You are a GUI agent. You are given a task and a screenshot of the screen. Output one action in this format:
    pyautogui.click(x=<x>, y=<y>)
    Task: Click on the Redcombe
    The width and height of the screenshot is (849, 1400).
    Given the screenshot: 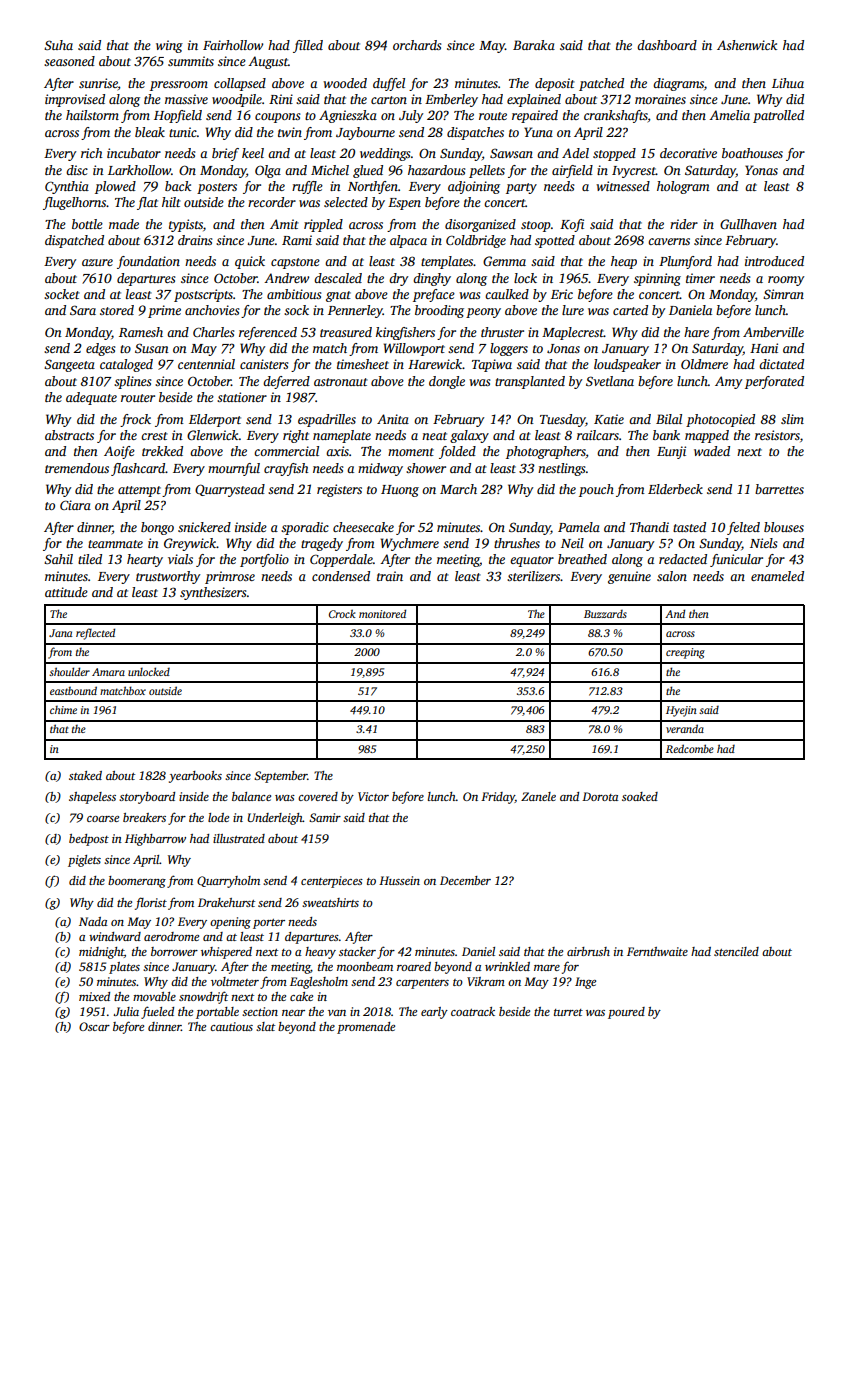 What is the action you would take?
    pyautogui.click(x=690, y=748)
